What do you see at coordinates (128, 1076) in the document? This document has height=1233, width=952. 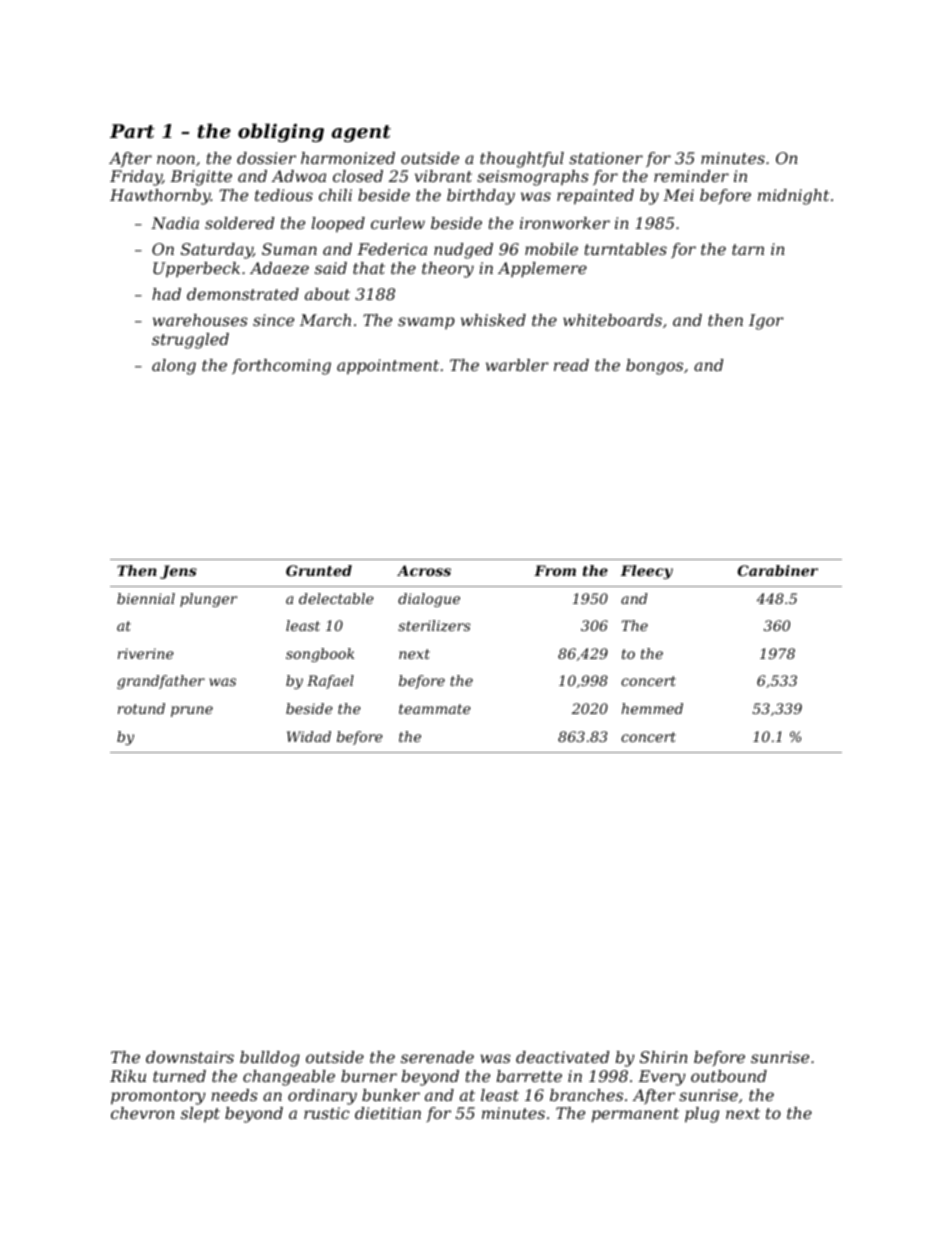 I see `Riku` at bounding box center [128, 1076].
